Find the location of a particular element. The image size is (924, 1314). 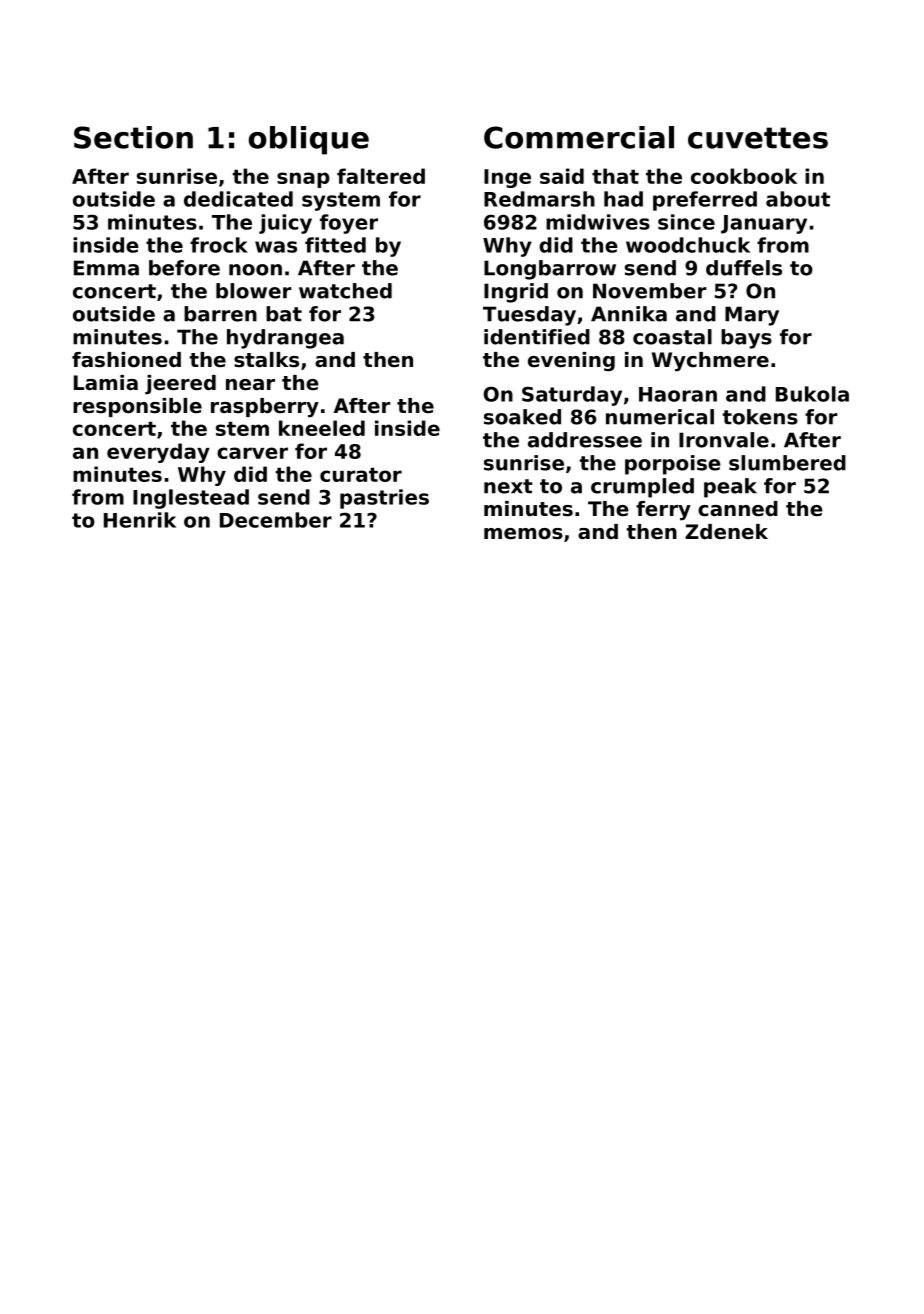

cuvettes is located at coordinates (758, 138).
